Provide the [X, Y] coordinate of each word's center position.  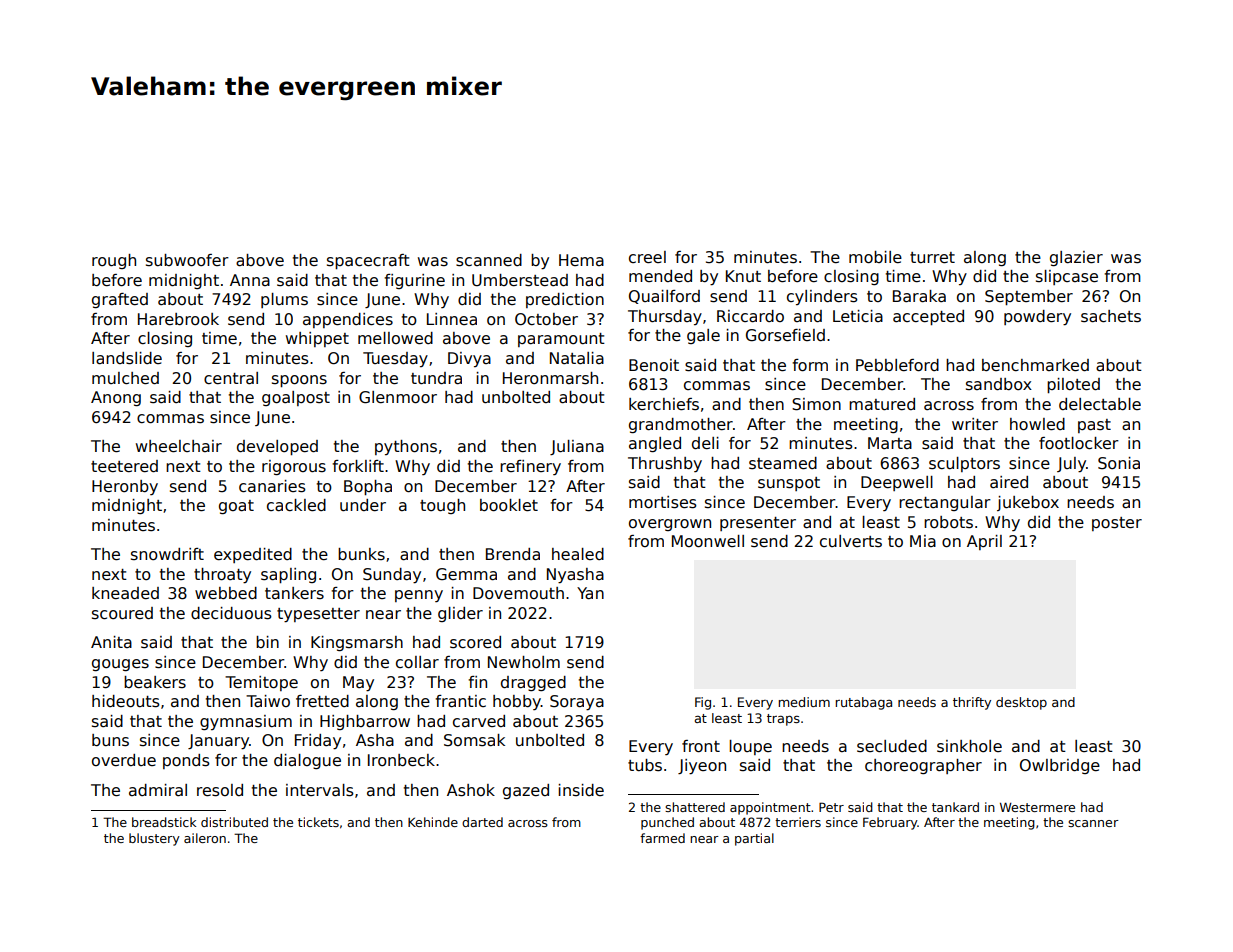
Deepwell [897, 483]
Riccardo [750, 316]
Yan [590, 593]
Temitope [261, 683]
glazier [1076, 258]
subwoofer [187, 260]
